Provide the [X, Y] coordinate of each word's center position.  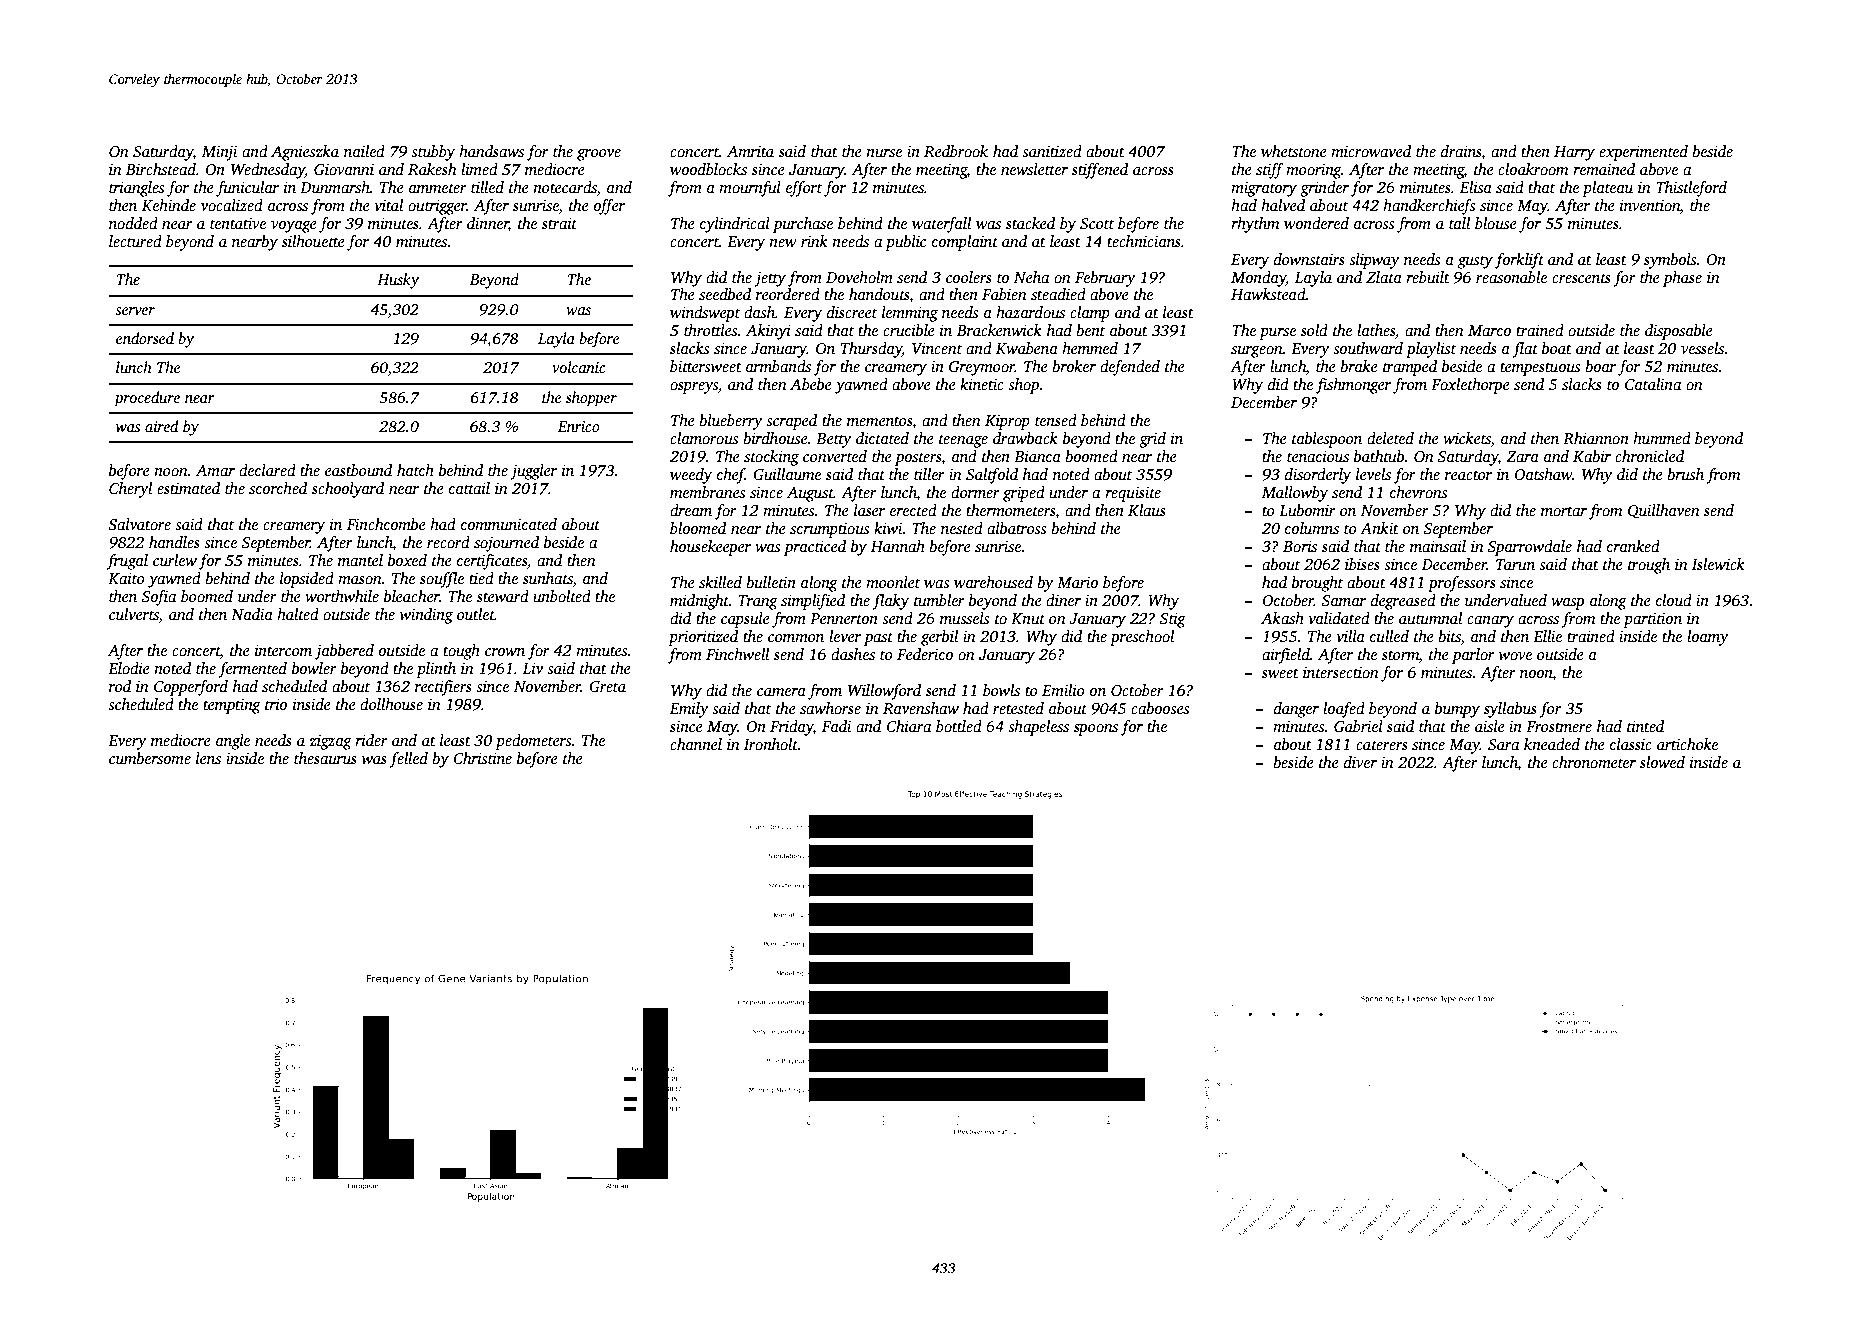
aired [161, 426]
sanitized [1052, 151]
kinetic [982, 384]
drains [1461, 151]
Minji [219, 153]
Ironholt [771, 744]
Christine [482, 758]
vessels [1702, 348]
